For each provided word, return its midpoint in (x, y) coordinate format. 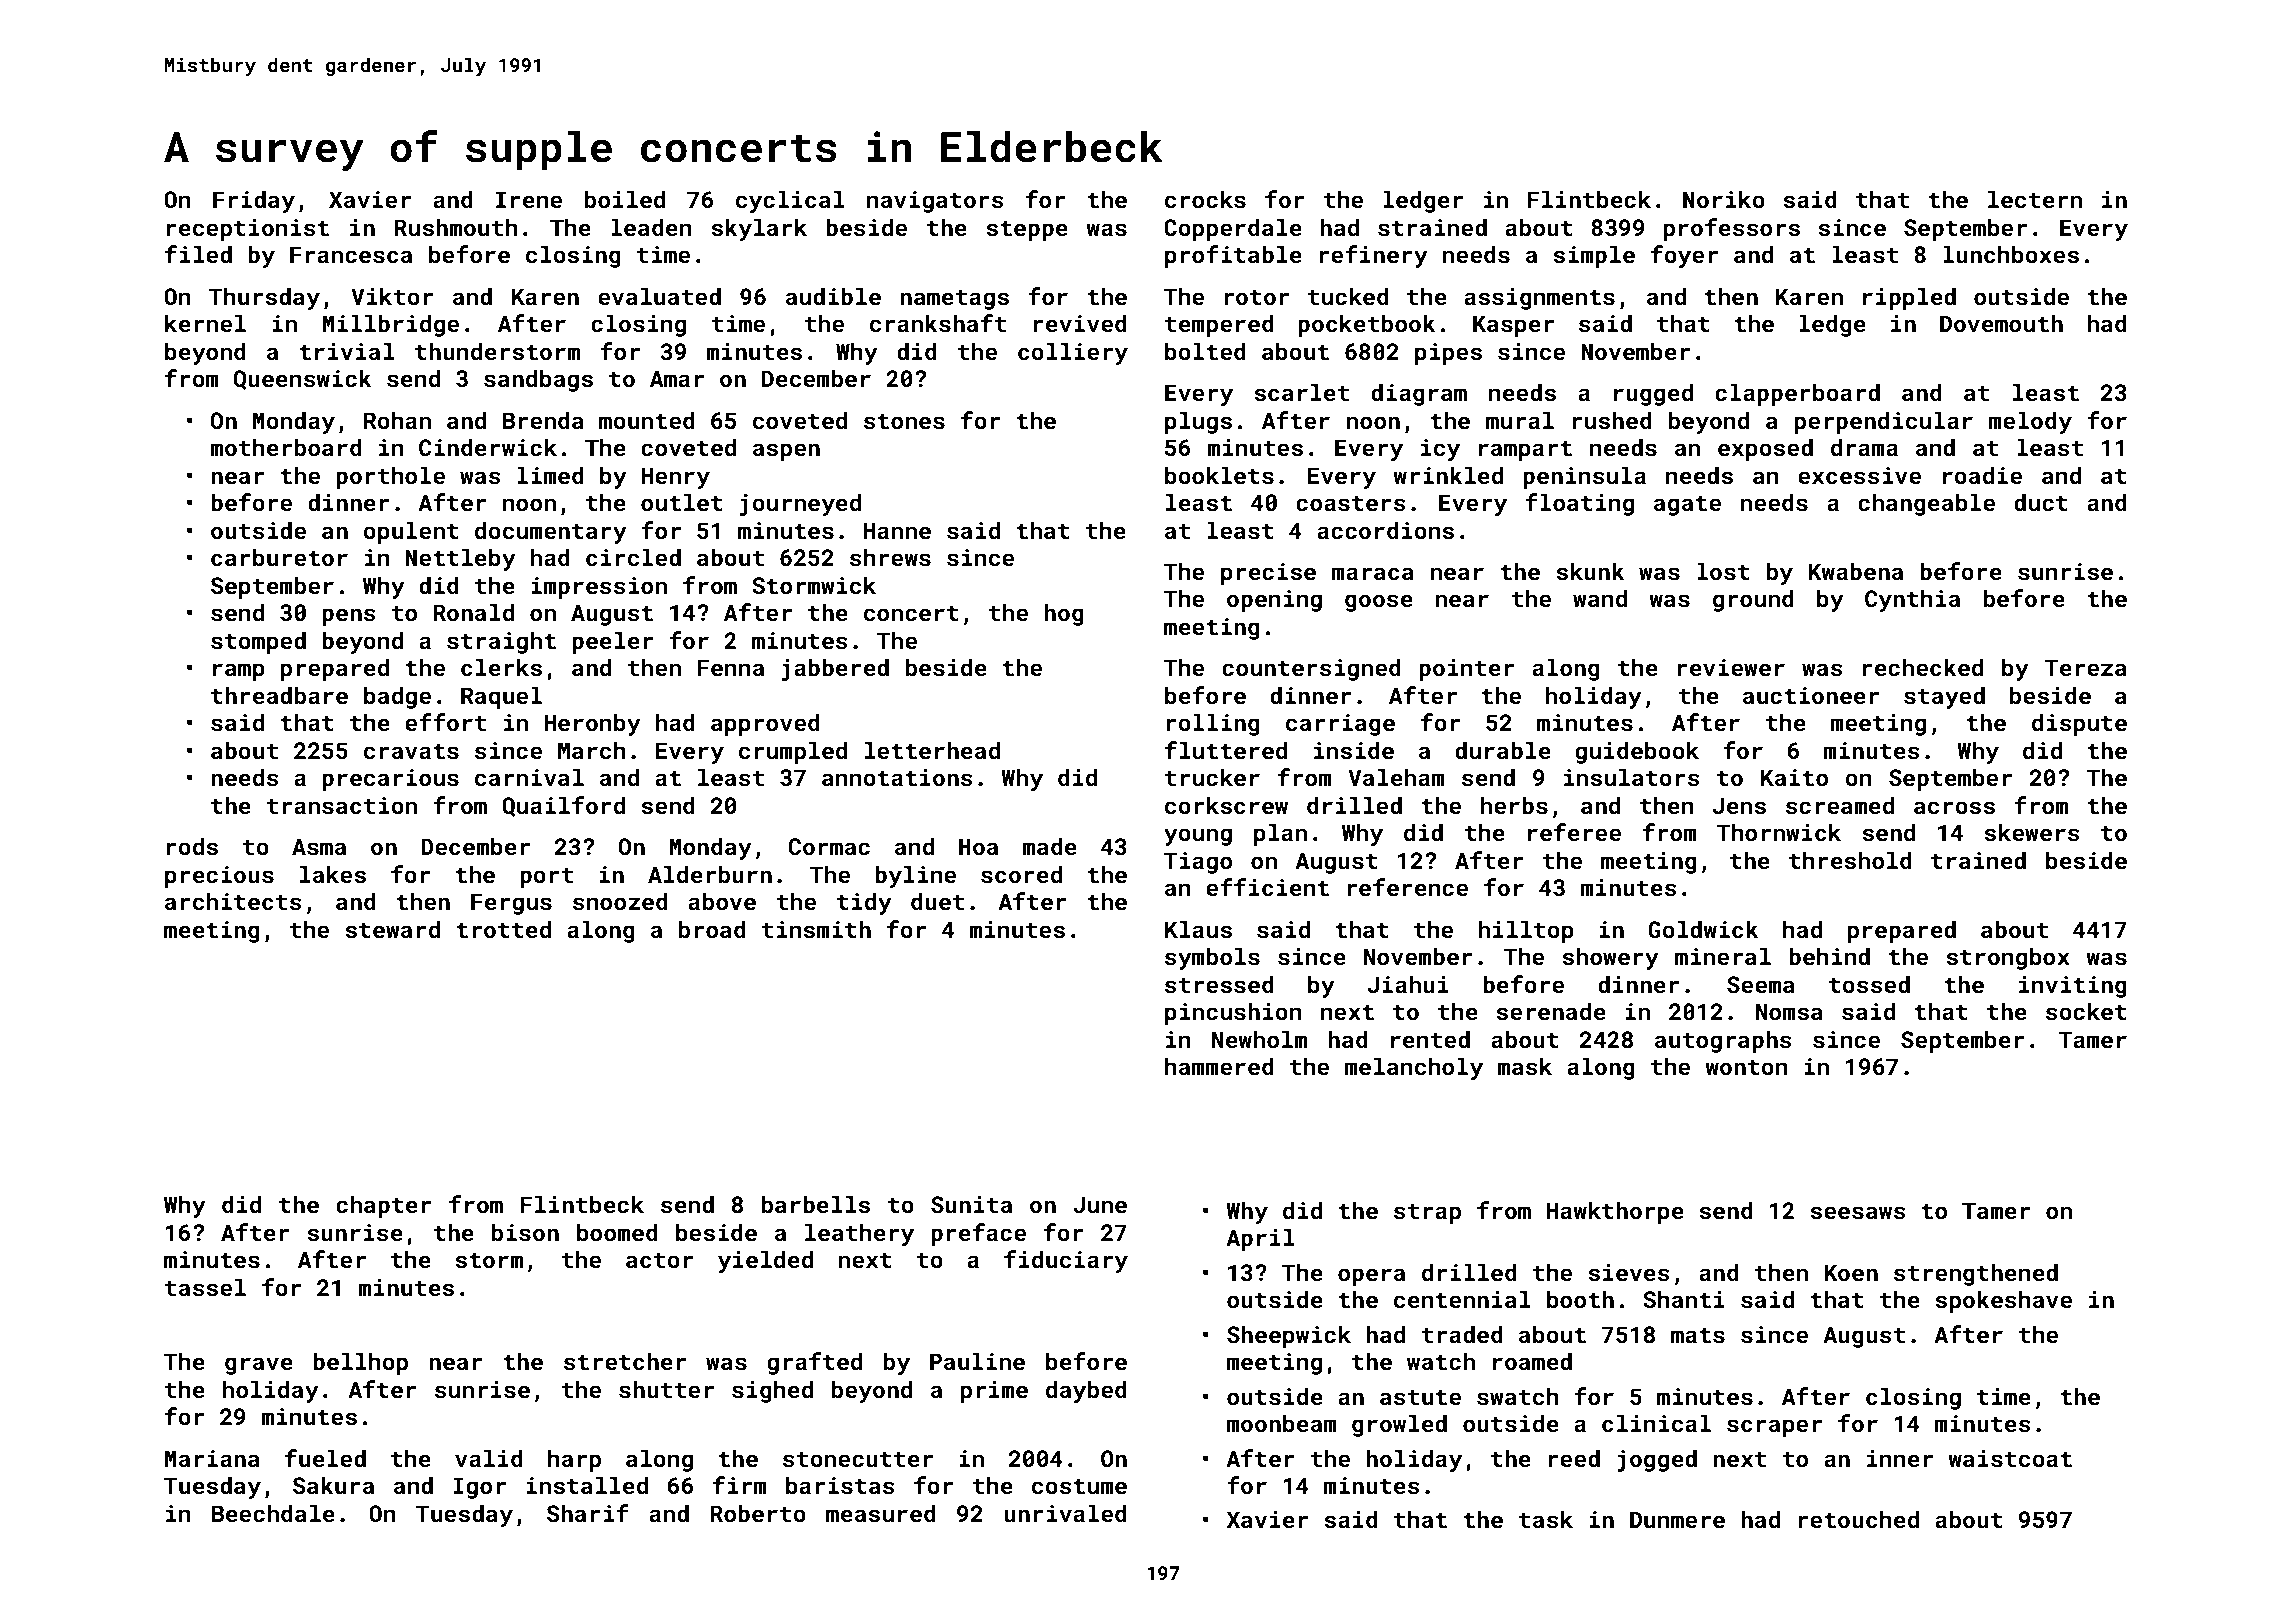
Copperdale (1233, 229)
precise (1268, 574)
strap (1427, 1214)
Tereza (2086, 667)
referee (1574, 832)
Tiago (1198, 863)
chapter (384, 1206)
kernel (205, 323)
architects (233, 901)
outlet (682, 502)
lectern (2035, 199)
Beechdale (273, 1513)
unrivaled (1065, 1513)
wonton (1746, 1067)
